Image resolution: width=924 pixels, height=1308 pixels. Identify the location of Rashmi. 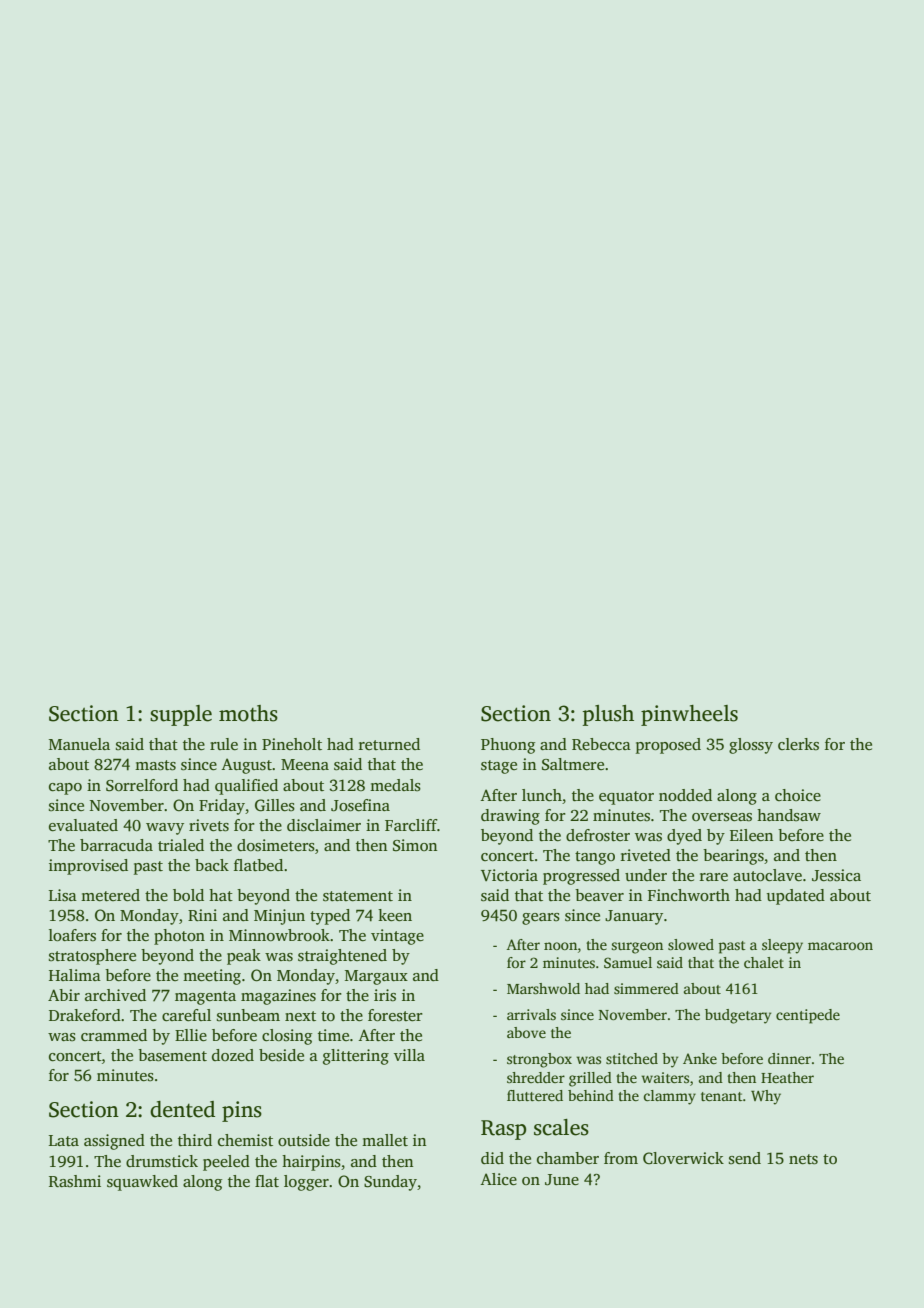
(75, 1181).
